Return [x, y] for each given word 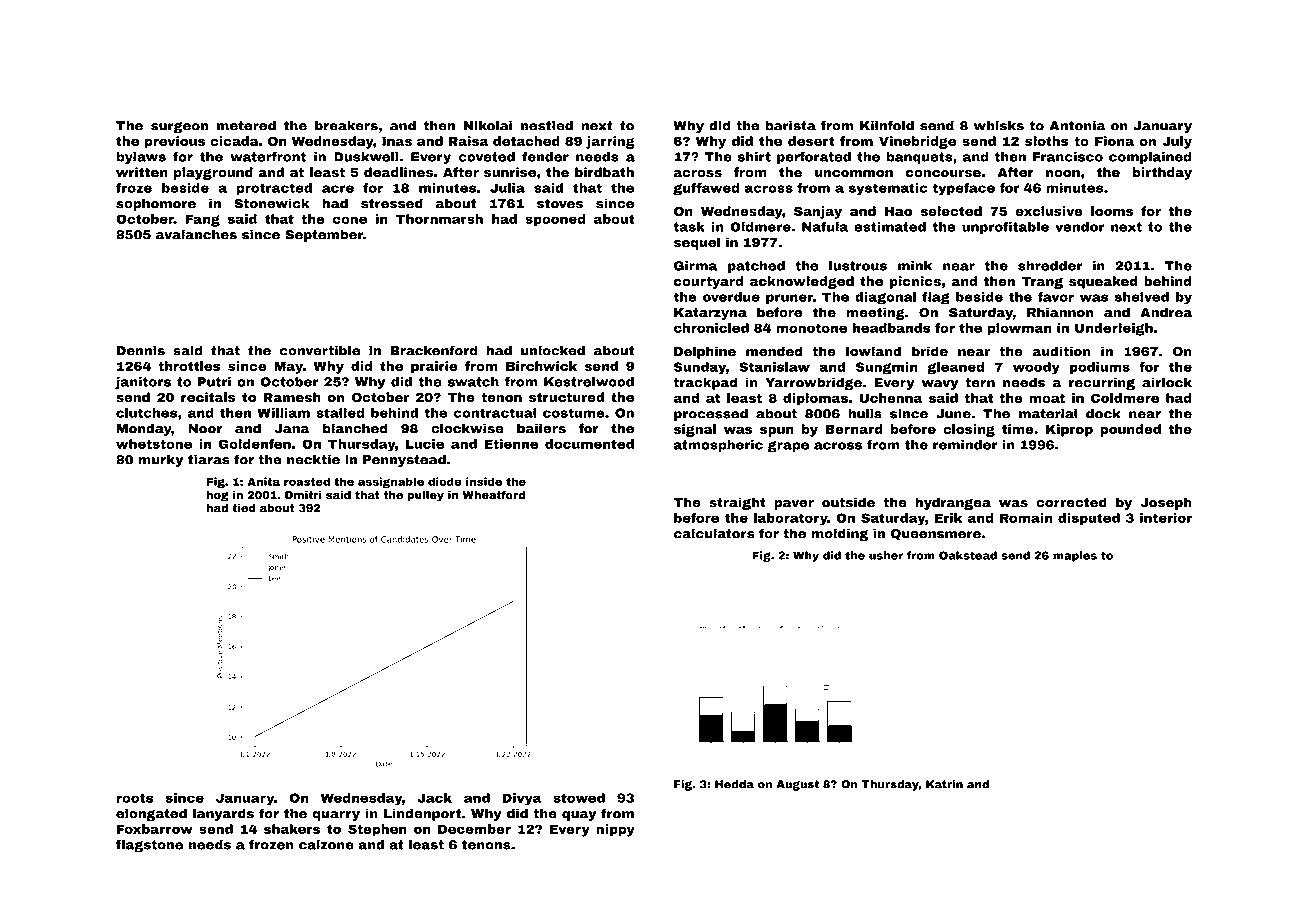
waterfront [268, 156]
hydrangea [953, 503]
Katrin [944, 784]
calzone [326, 844]
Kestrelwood [589, 381]
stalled [340, 413]
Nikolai [488, 125]
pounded [1130, 430]
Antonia [1077, 126]
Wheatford [493, 494]
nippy [615, 830]
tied [244, 507]
